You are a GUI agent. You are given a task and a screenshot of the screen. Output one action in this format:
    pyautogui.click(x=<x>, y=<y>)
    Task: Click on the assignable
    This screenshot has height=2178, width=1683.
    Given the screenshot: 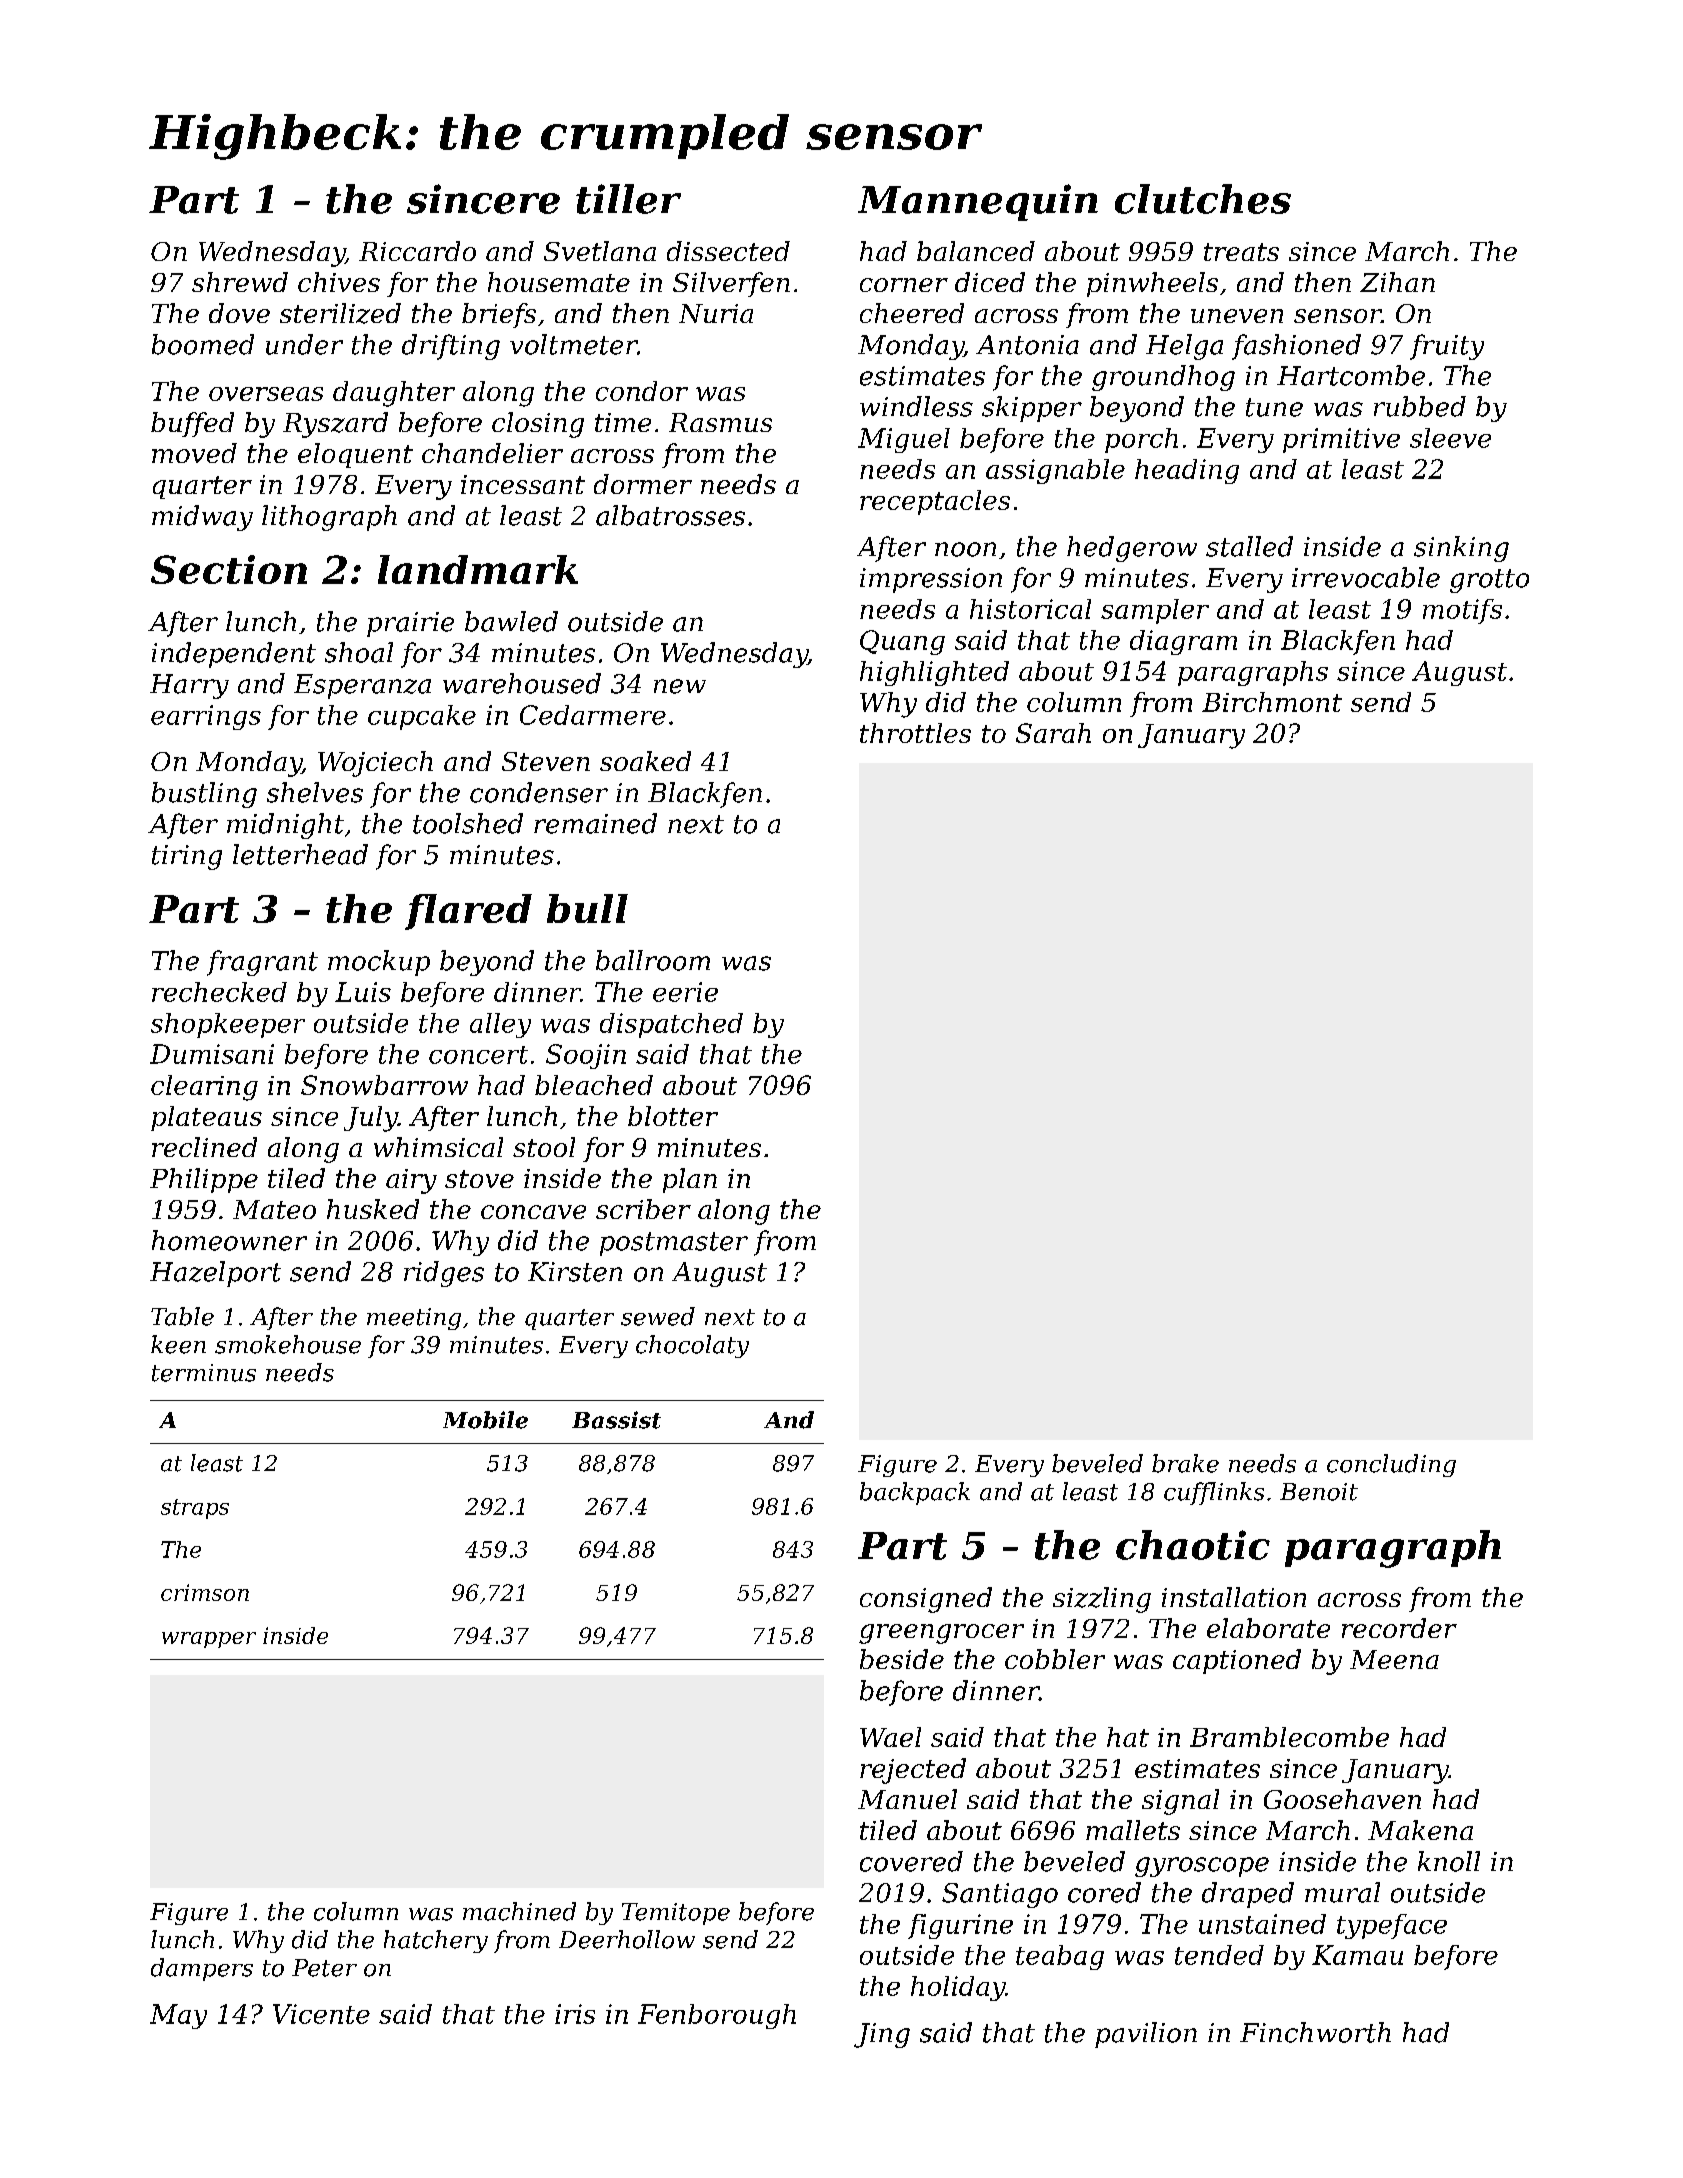 What is the action you would take?
    pyautogui.click(x=1055, y=471)
